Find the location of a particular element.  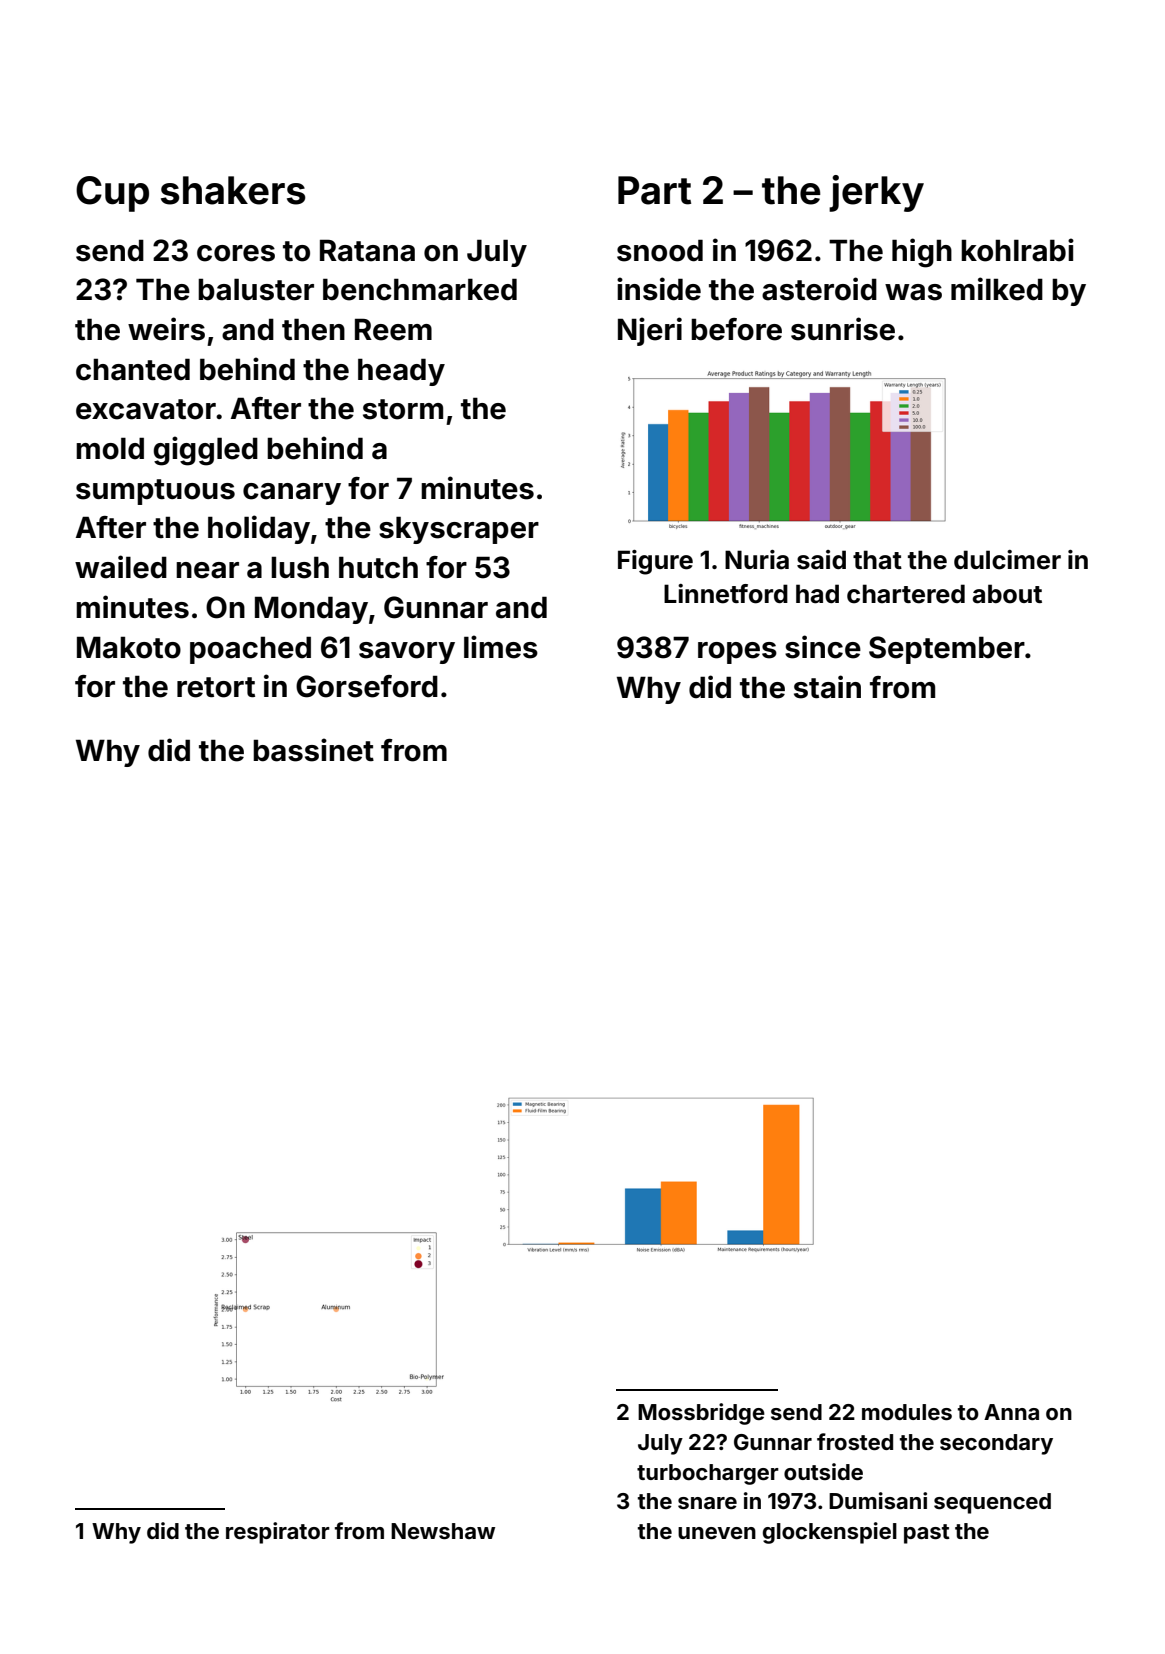

Figure is located at coordinates (655, 562).
